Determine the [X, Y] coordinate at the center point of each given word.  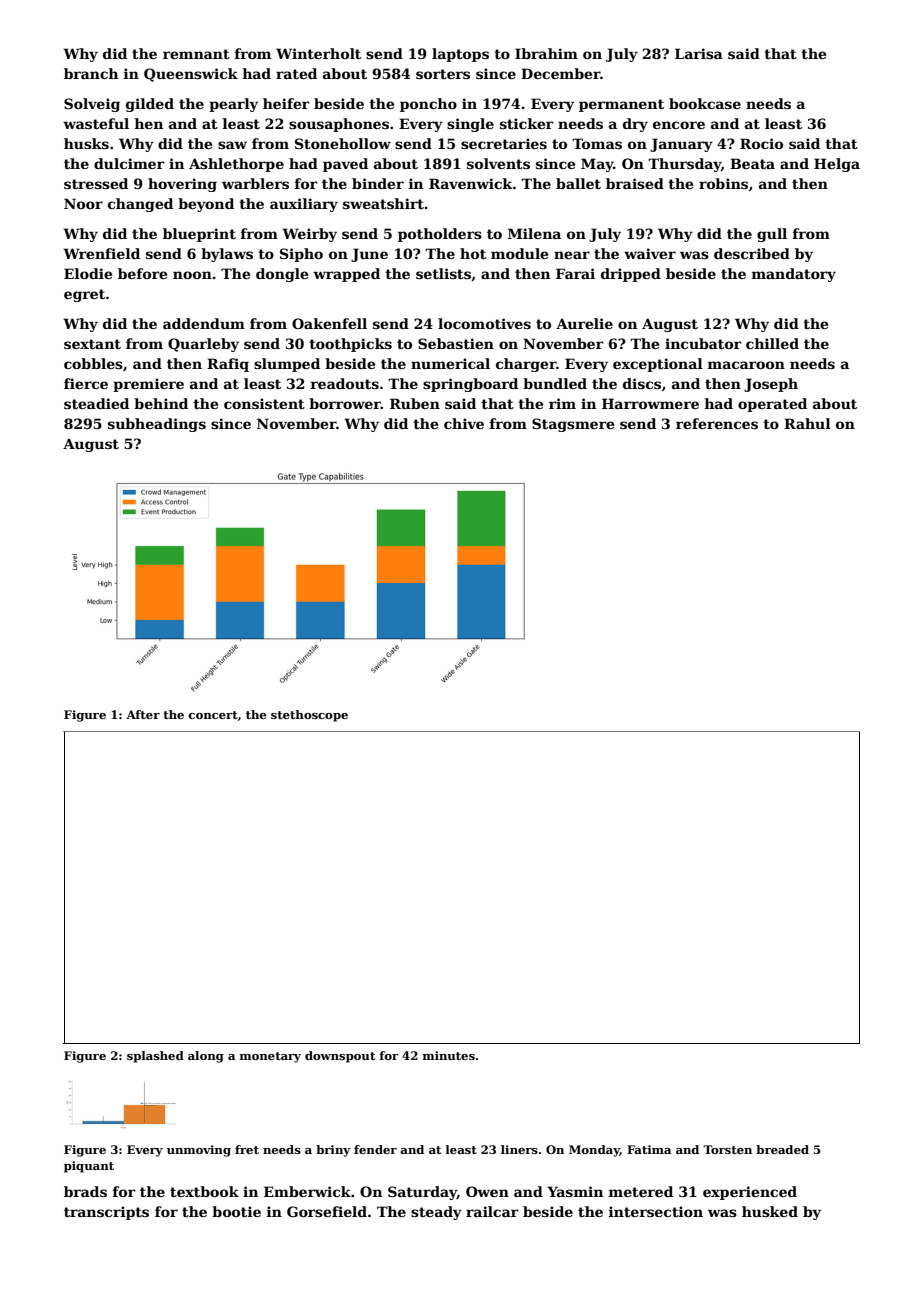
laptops [460, 55]
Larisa [699, 53]
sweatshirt [383, 203]
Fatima [649, 1149]
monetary [270, 1057]
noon [192, 275]
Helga [837, 165]
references [717, 423]
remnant [196, 54]
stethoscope [309, 716]
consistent [264, 403]
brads [85, 1191]
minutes [449, 1055]
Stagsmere [573, 425]
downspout [340, 1057]
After [143, 714]
